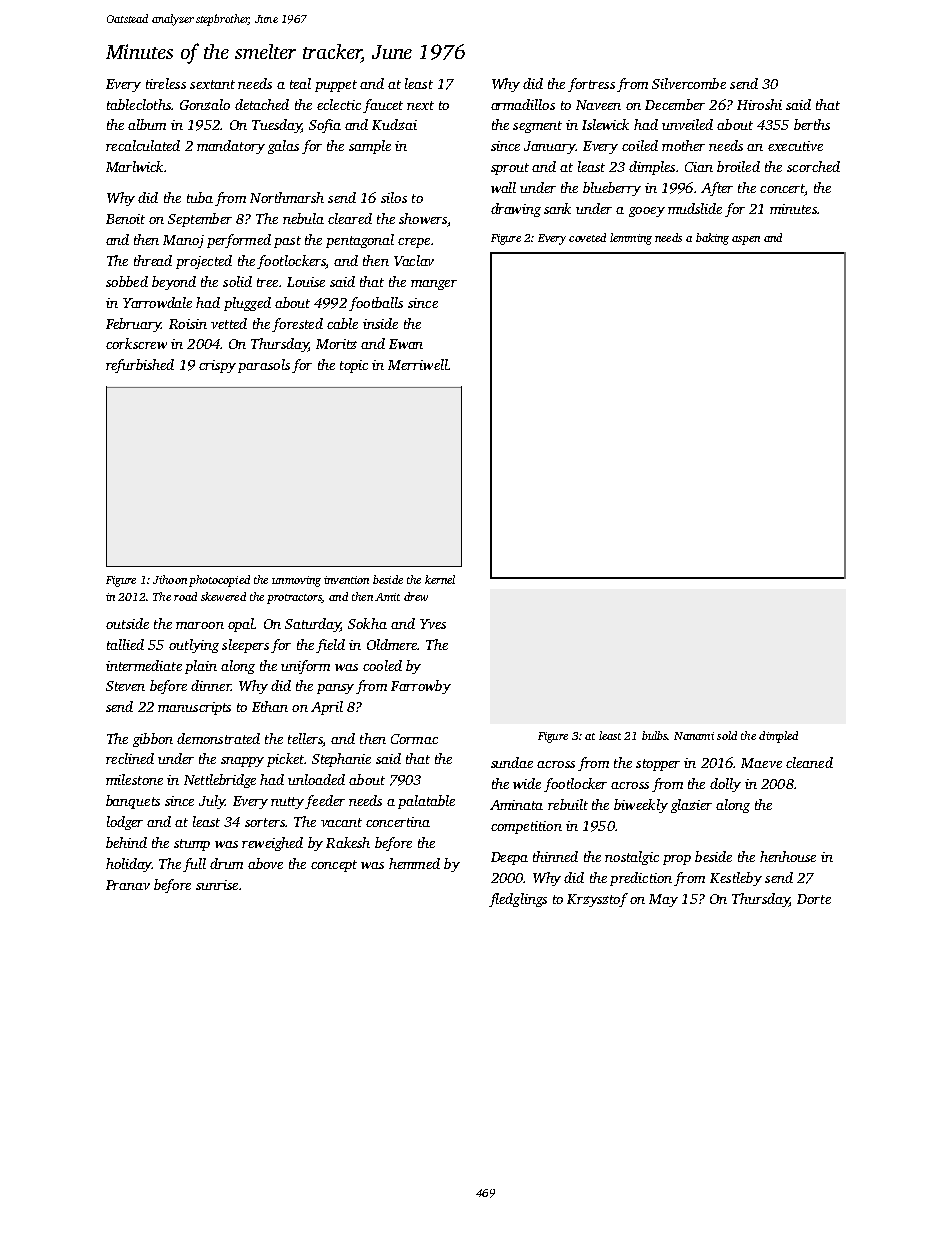 The width and height of the screenshot is (952, 1233). I want to click on crispy, so click(217, 366).
